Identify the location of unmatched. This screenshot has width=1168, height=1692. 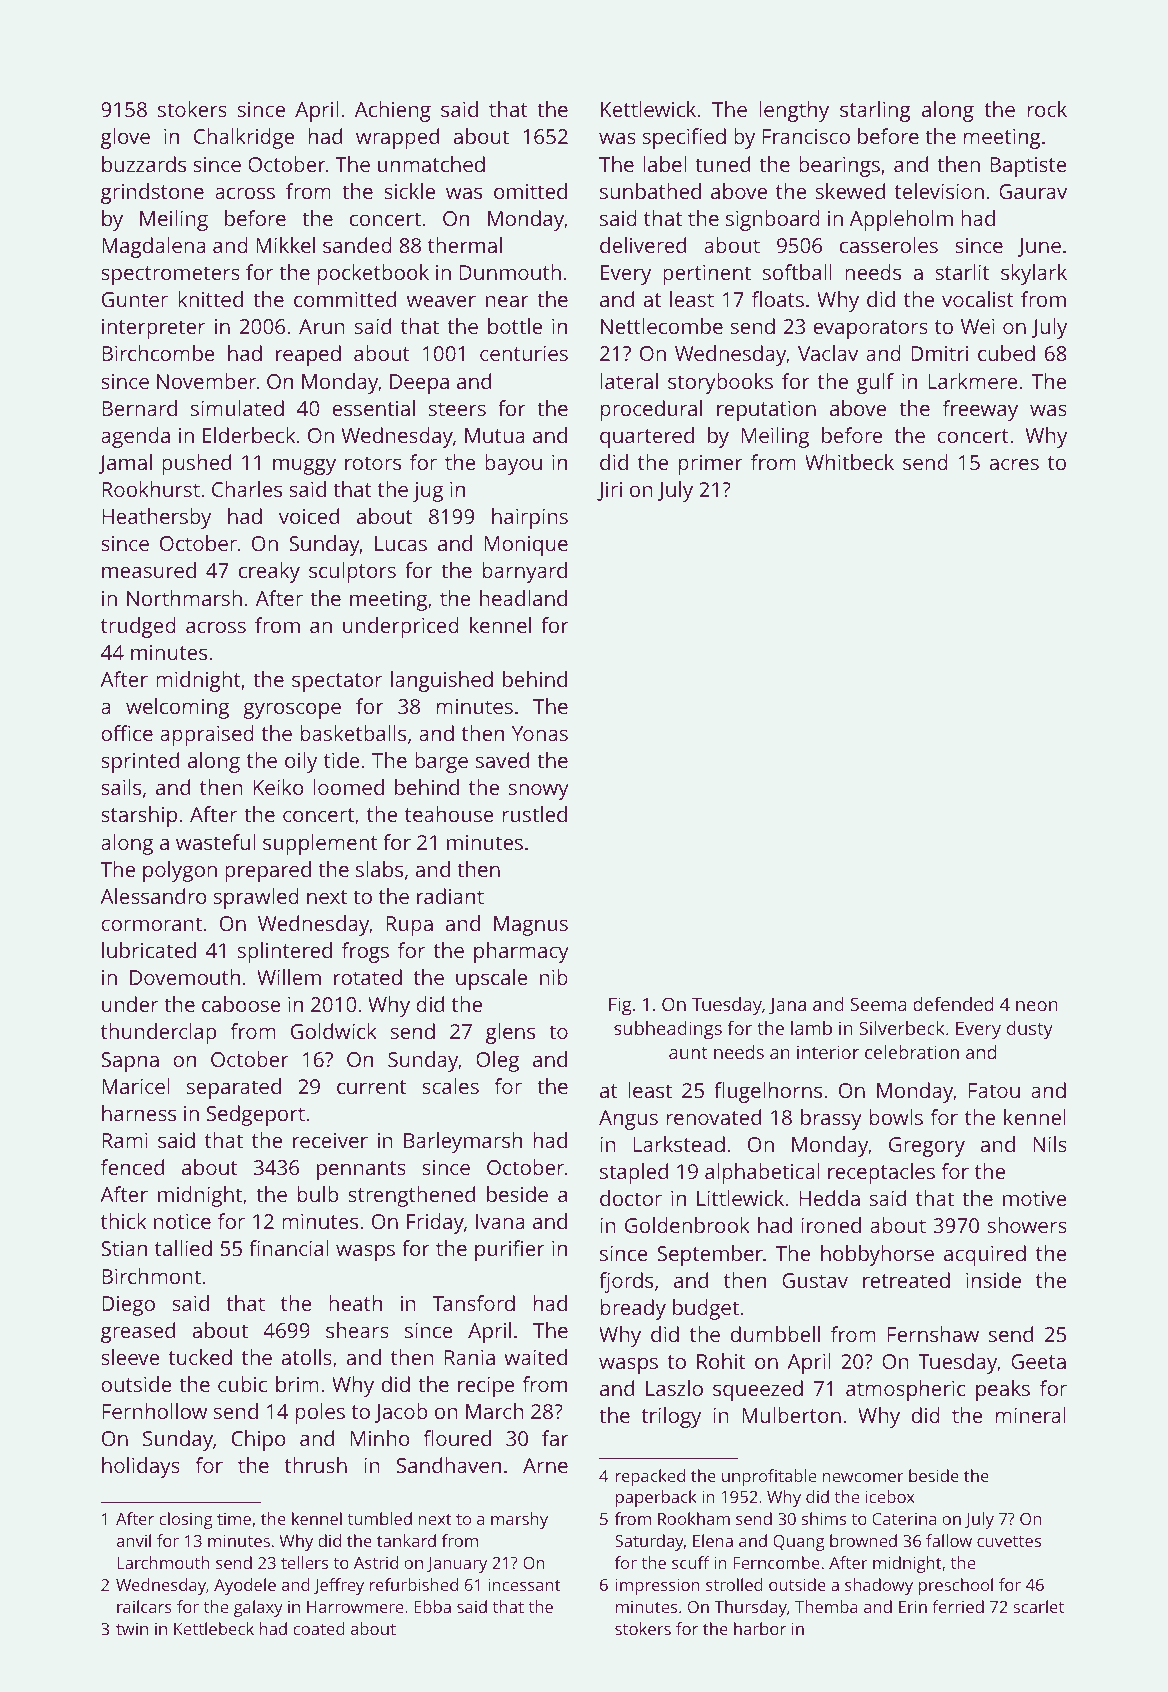
(431, 164).
